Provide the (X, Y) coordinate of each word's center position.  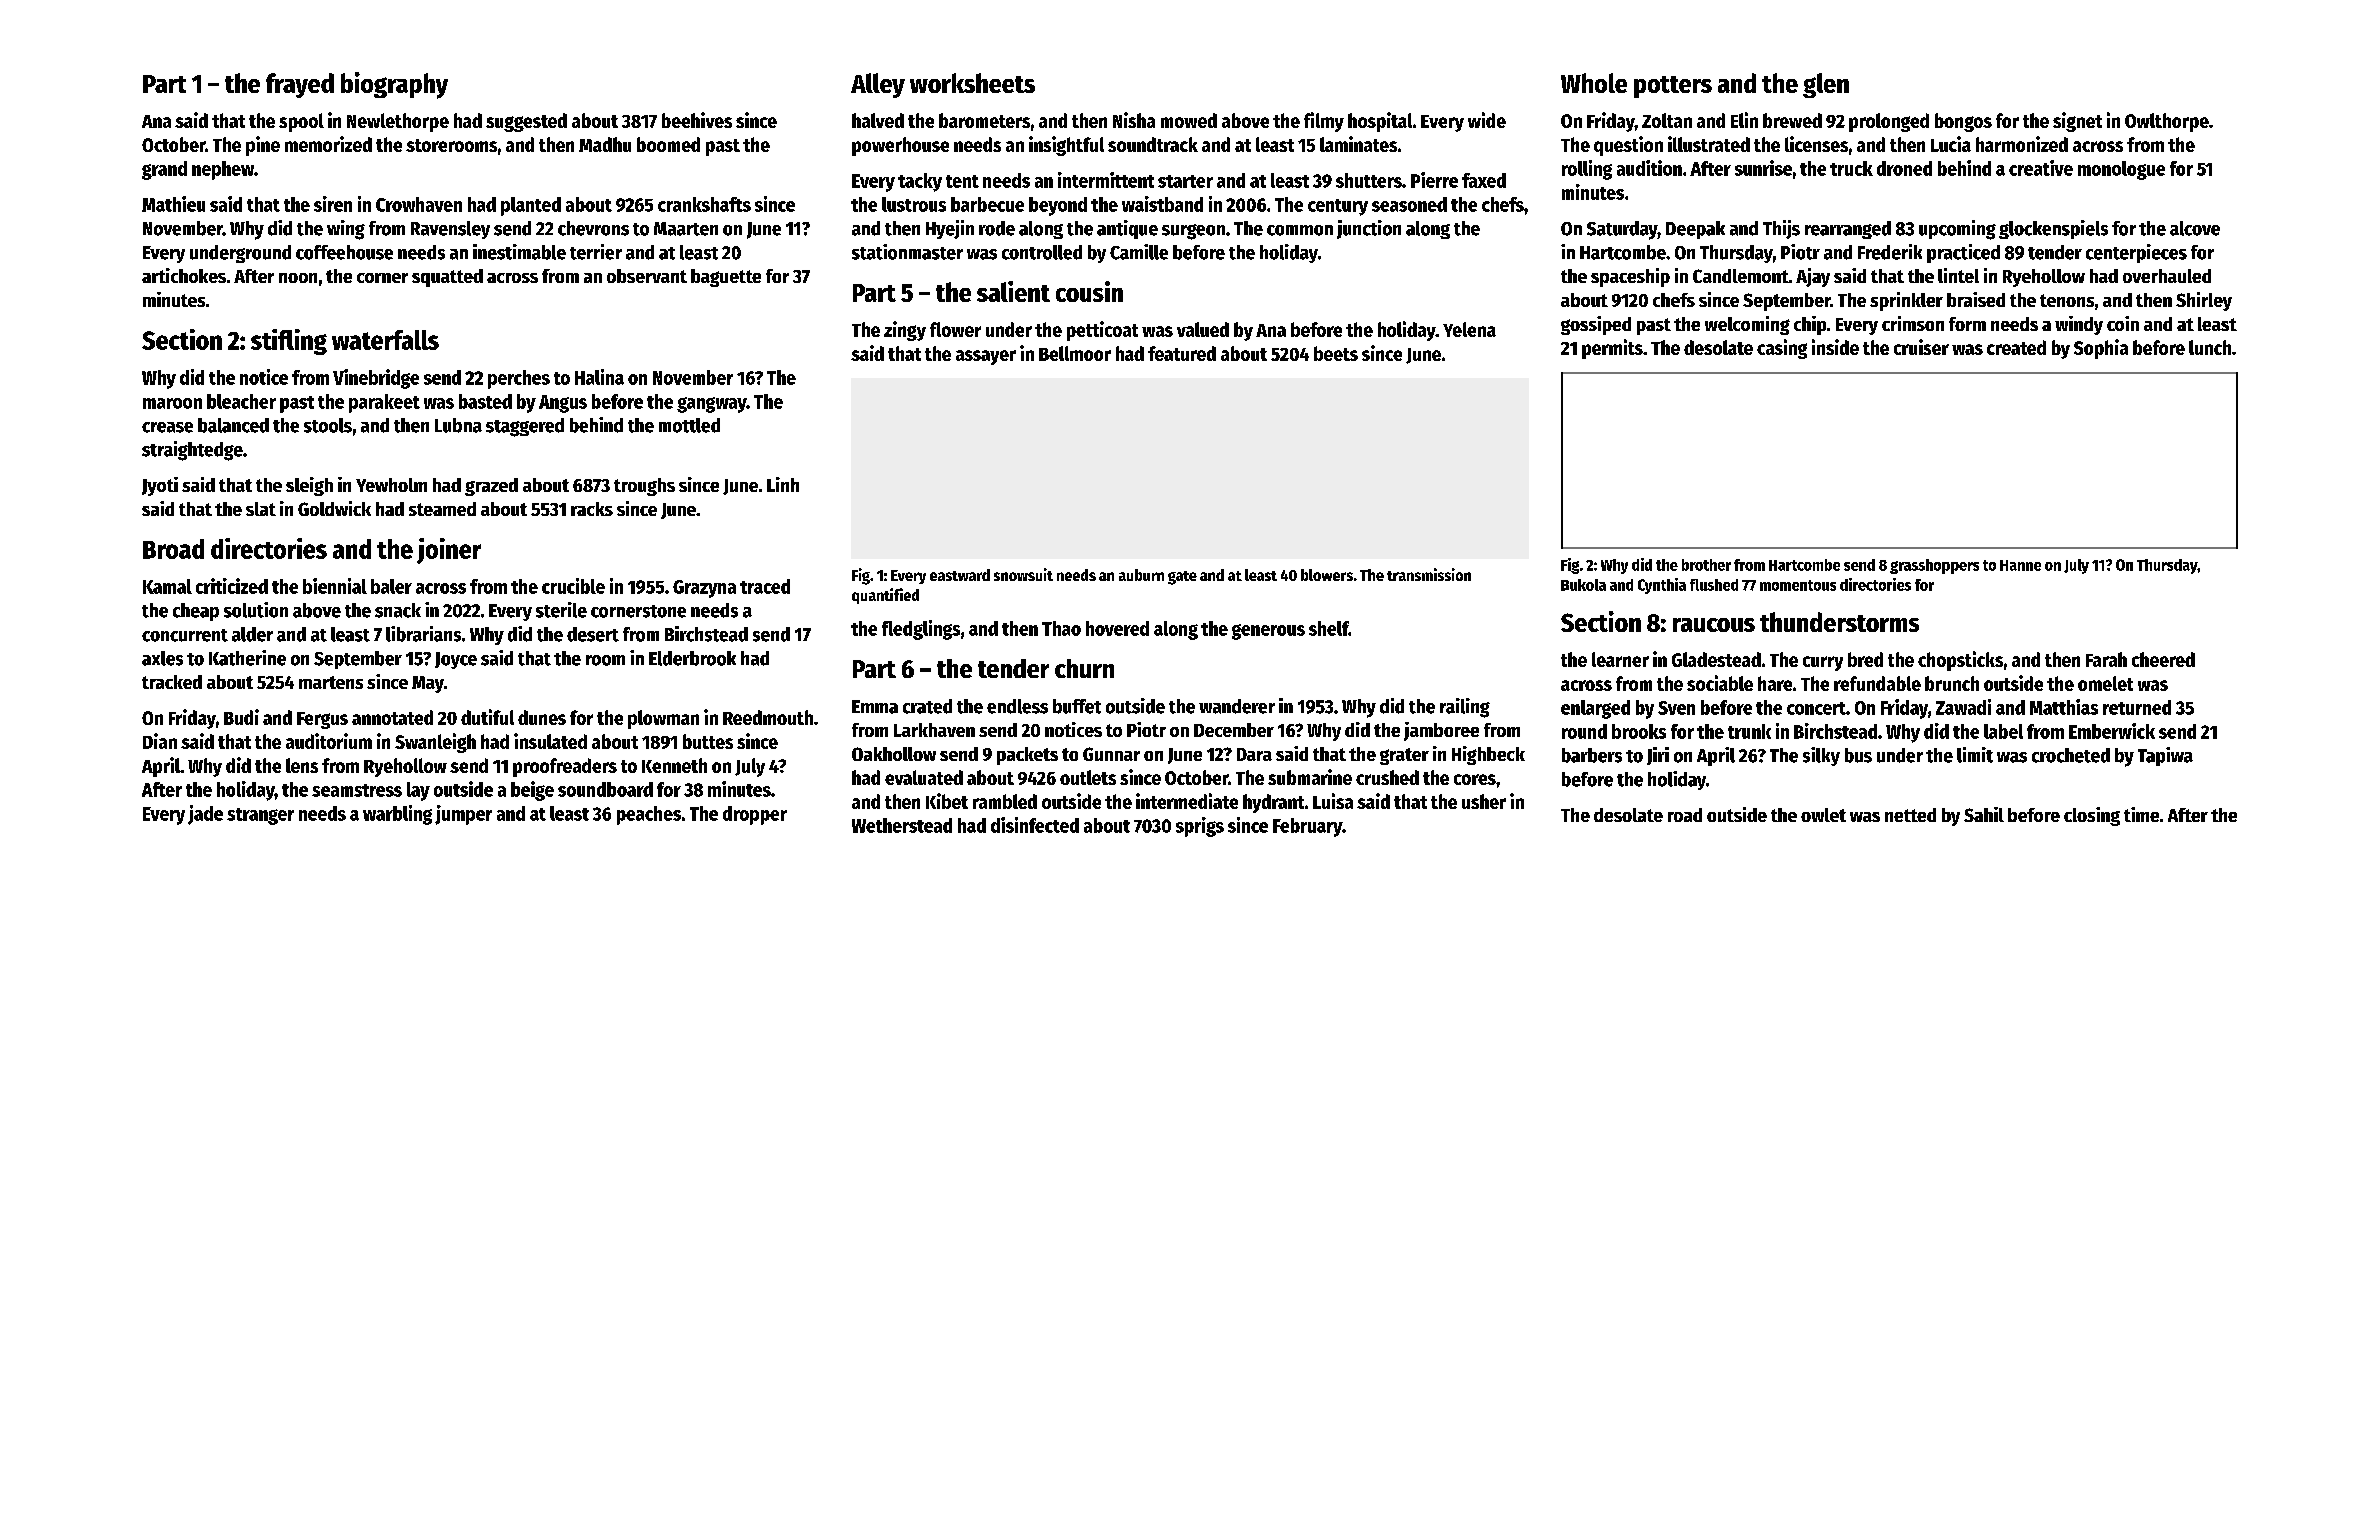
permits (1612, 349)
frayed (300, 85)
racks (592, 509)
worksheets (972, 83)
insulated (550, 741)
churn (1084, 668)
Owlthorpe (2167, 122)
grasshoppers (1934, 566)
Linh (783, 484)
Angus (563, 404)
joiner (449, 551)
